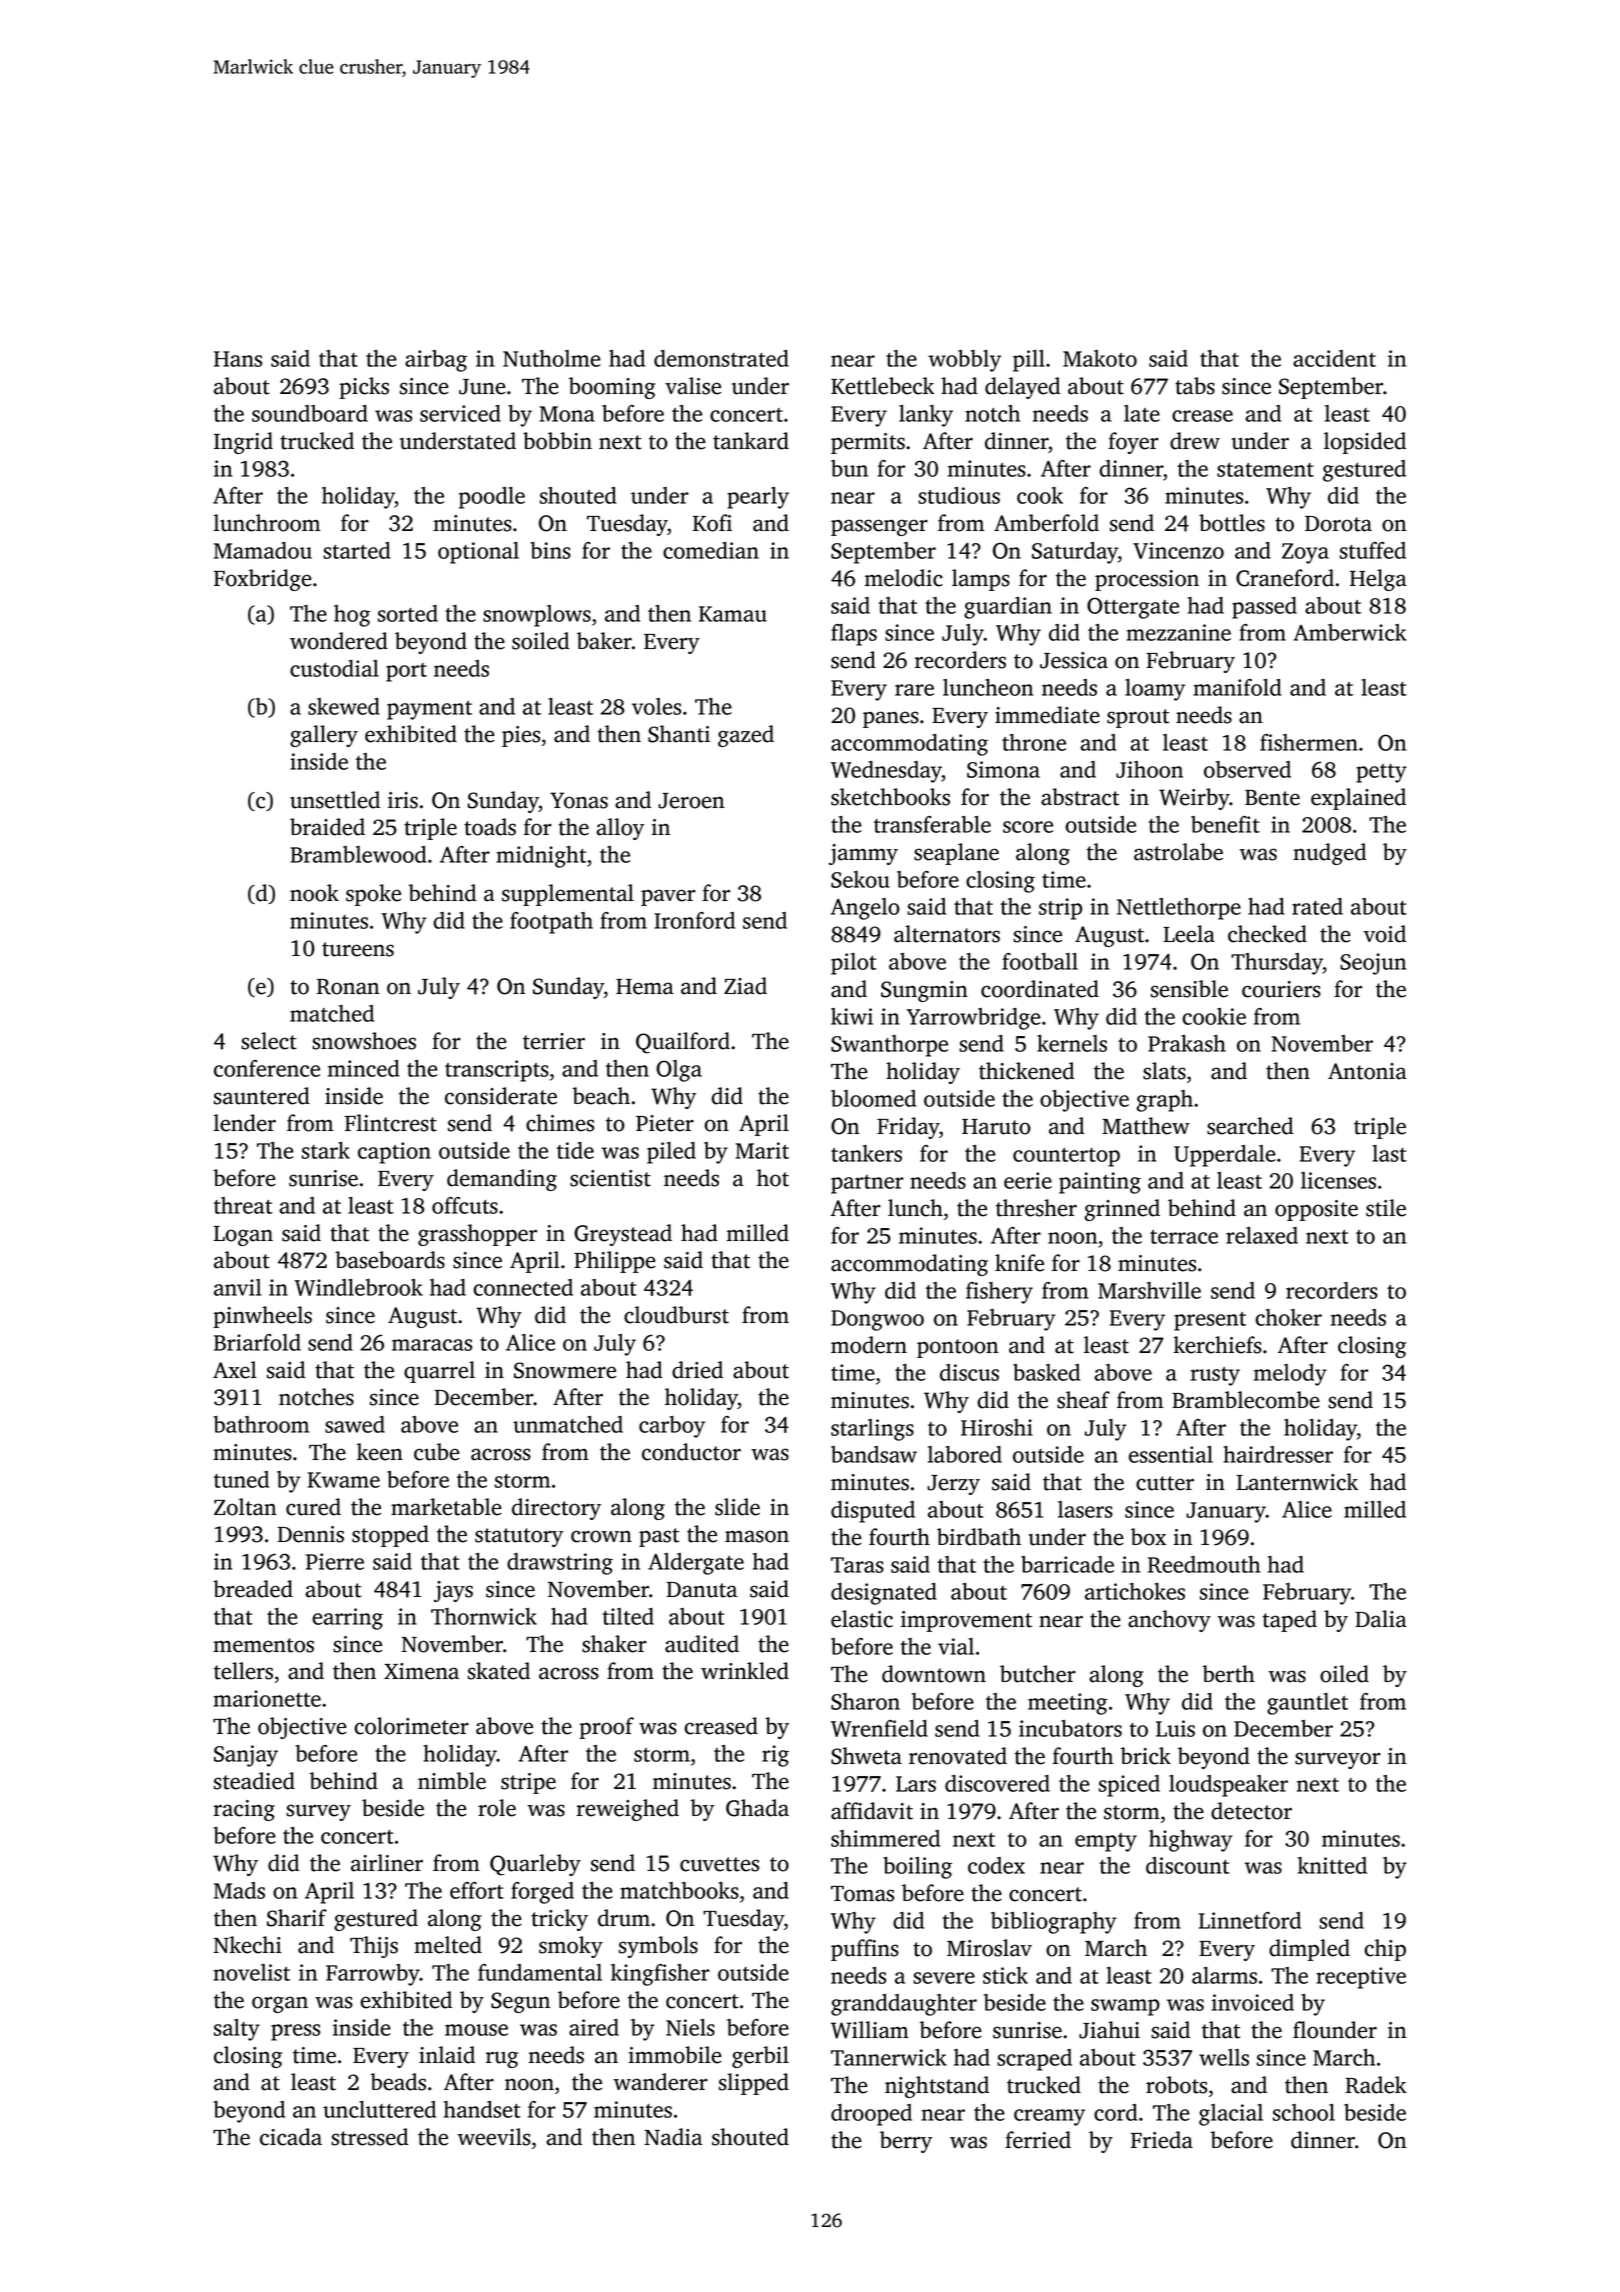 The image size is (1620, 2292). I want to click on Amberwick, so click(1350, 632).
